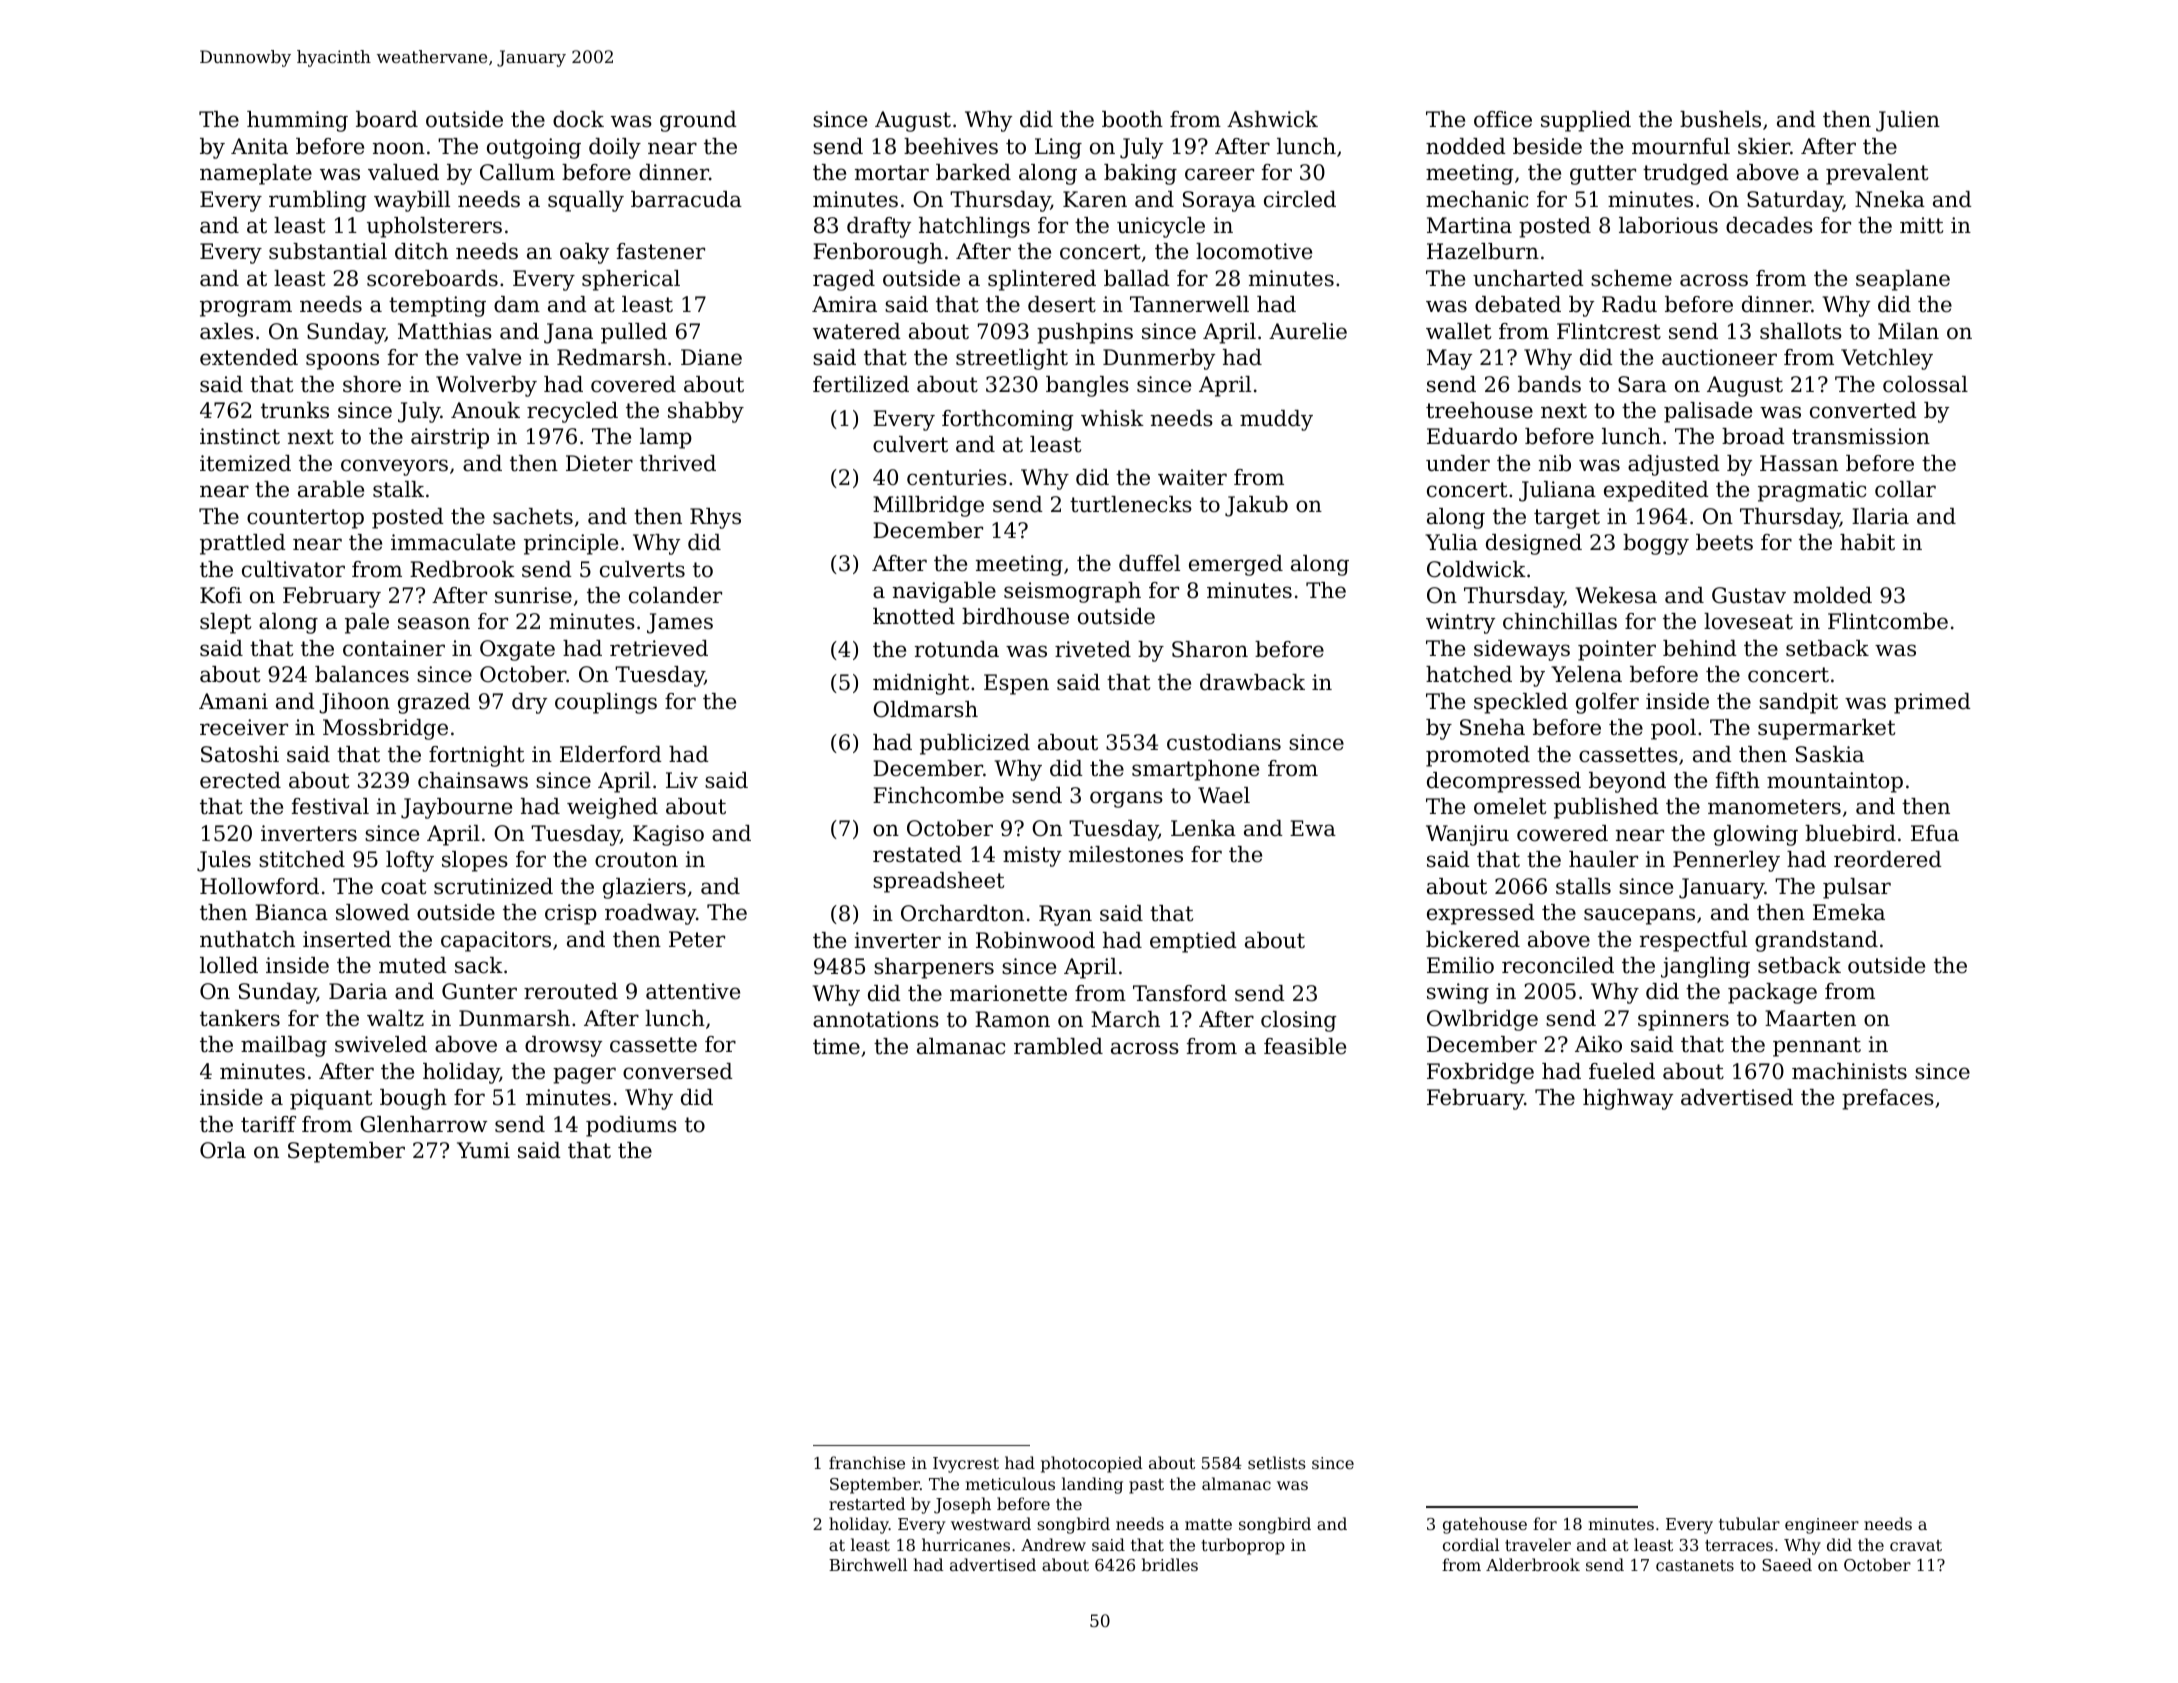 Image resolution: width=2178 pixels, height=1683 pixels. I want to click on stalk, so click(398, 489).
